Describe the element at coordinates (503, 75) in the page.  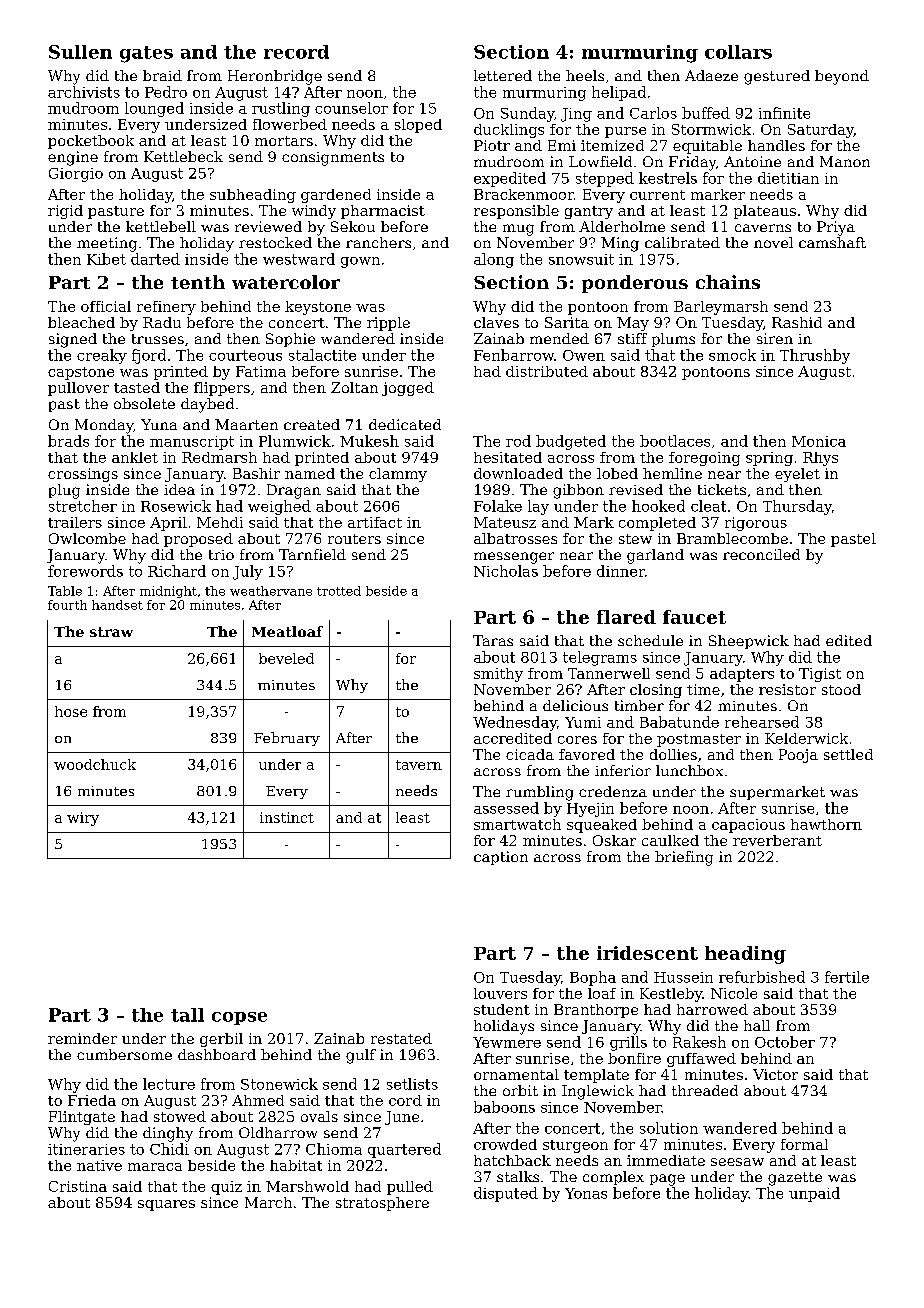
I see `lettered` at that location.
